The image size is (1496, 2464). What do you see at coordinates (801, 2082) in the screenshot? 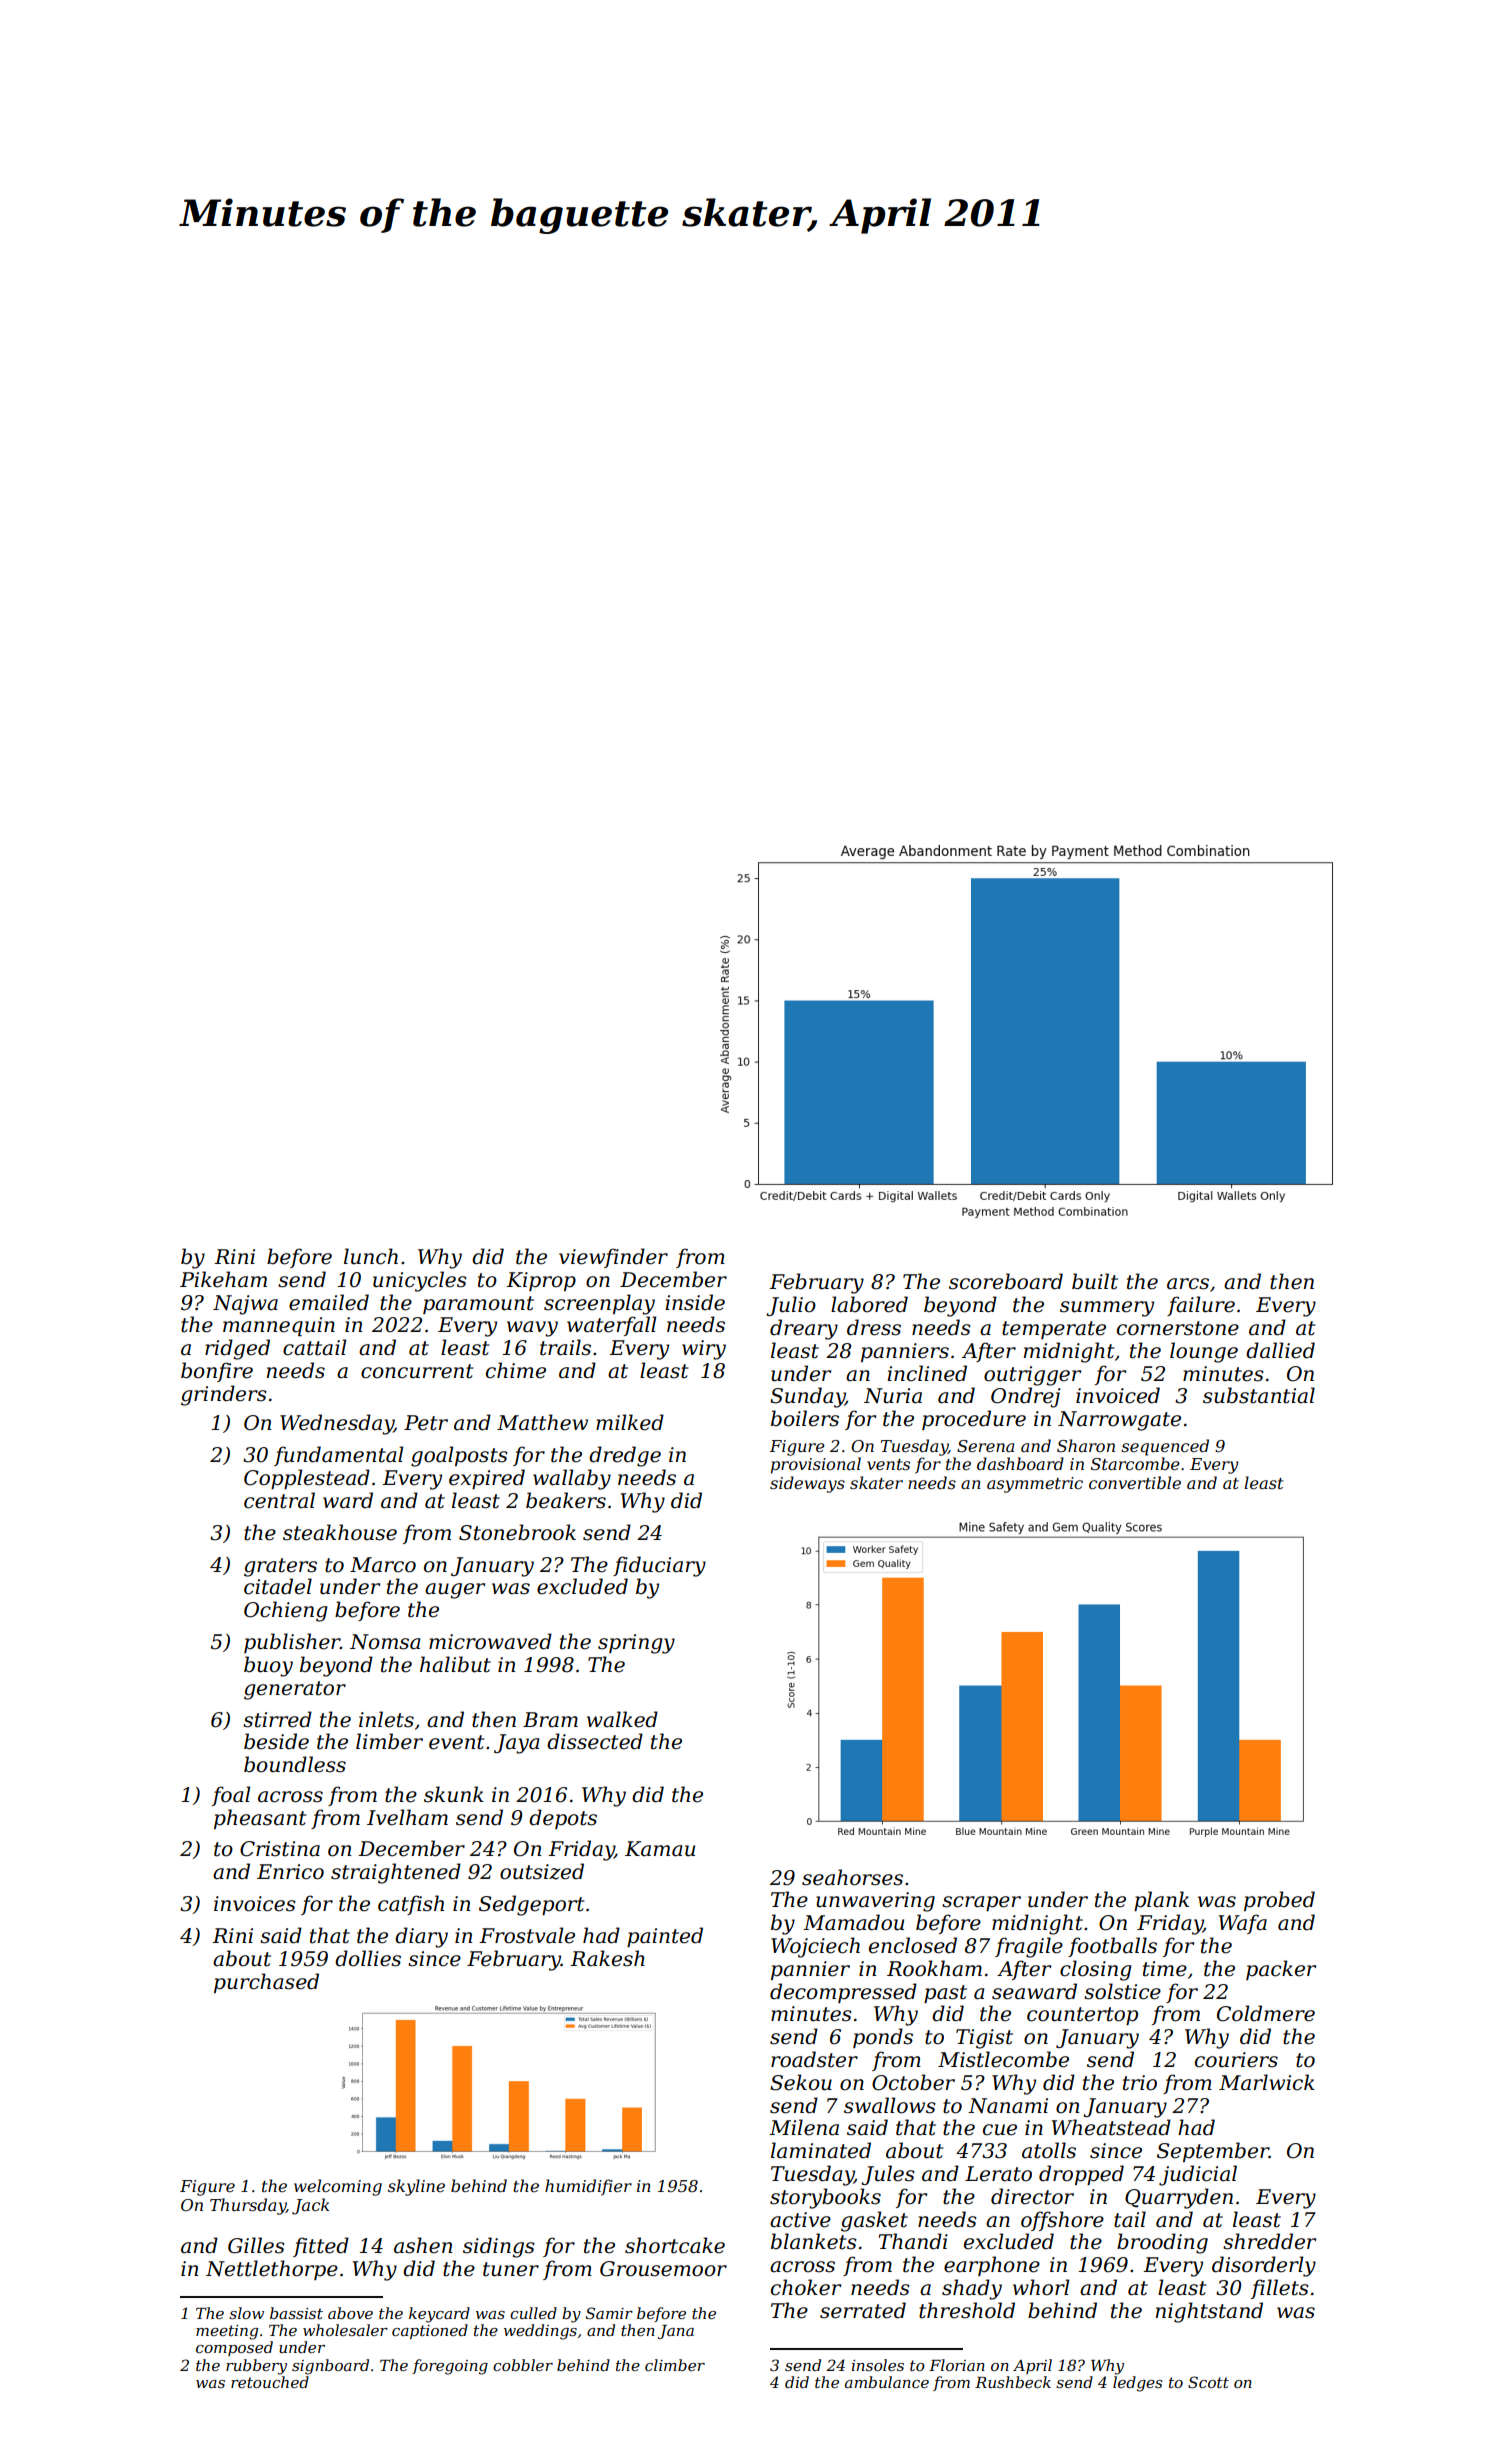
I see `Sekou` at bounding box center [801, 2082].
